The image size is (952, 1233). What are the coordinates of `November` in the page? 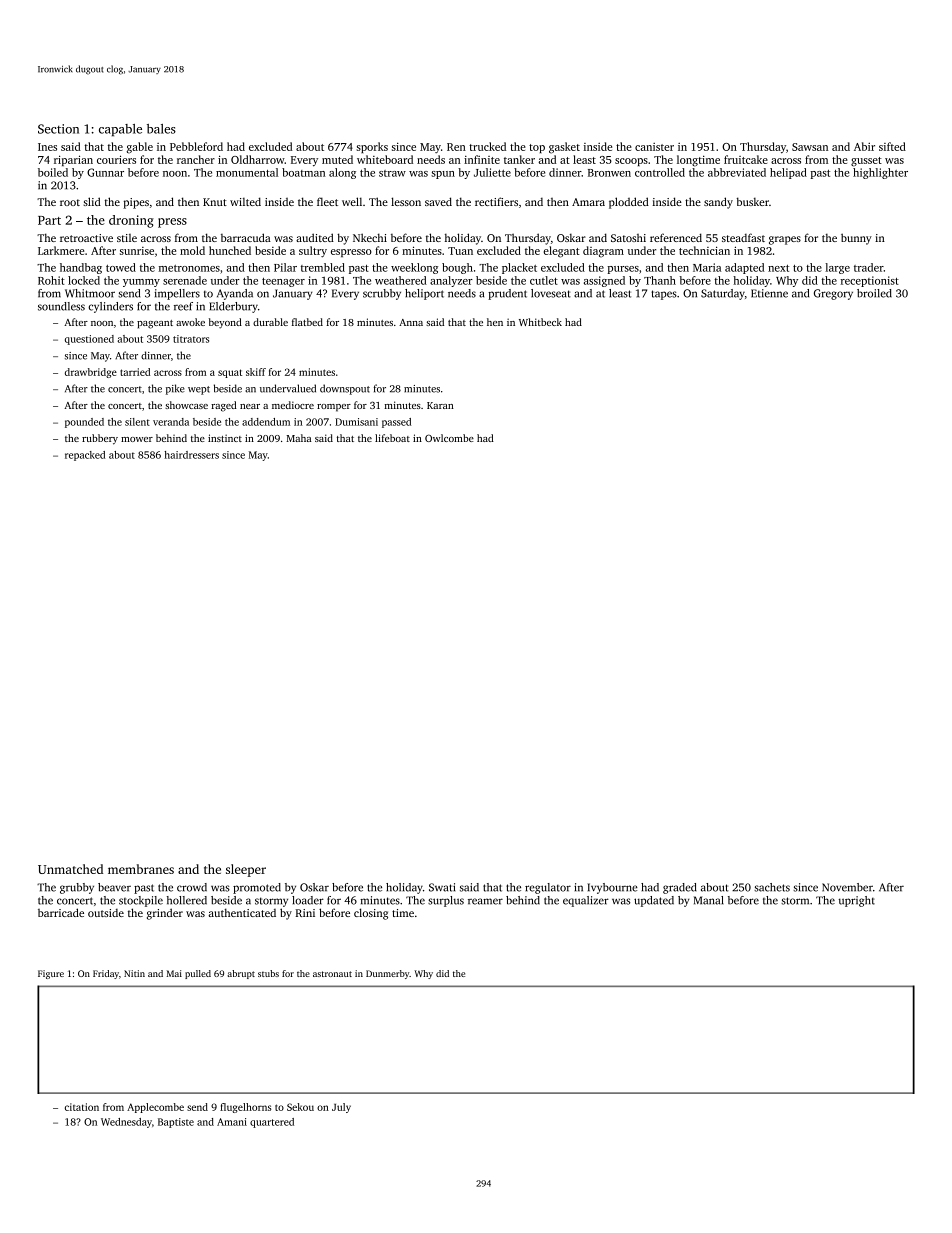 It's located at (847, 887).
